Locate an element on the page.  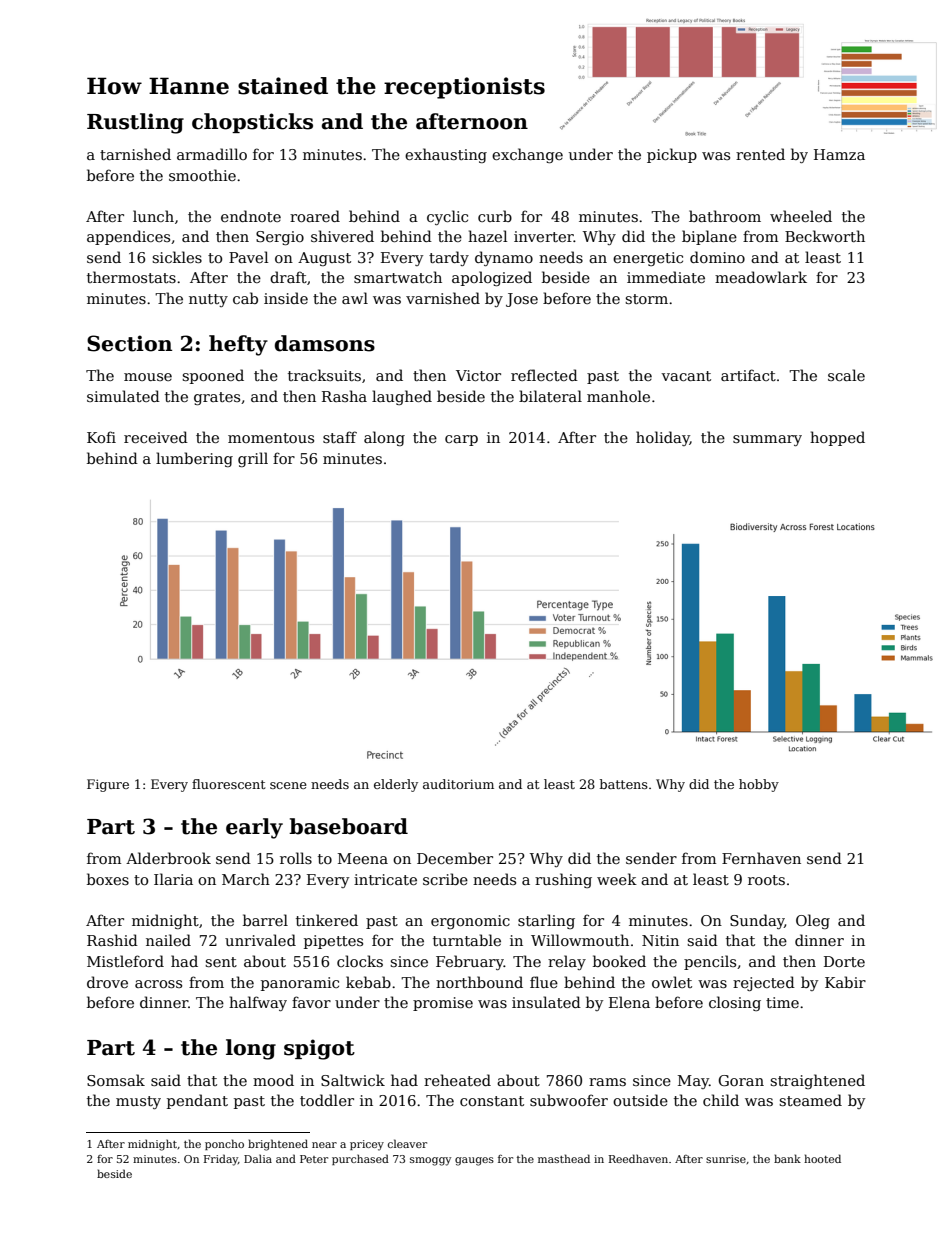
cyclic is located at coordinates (447, 217).
